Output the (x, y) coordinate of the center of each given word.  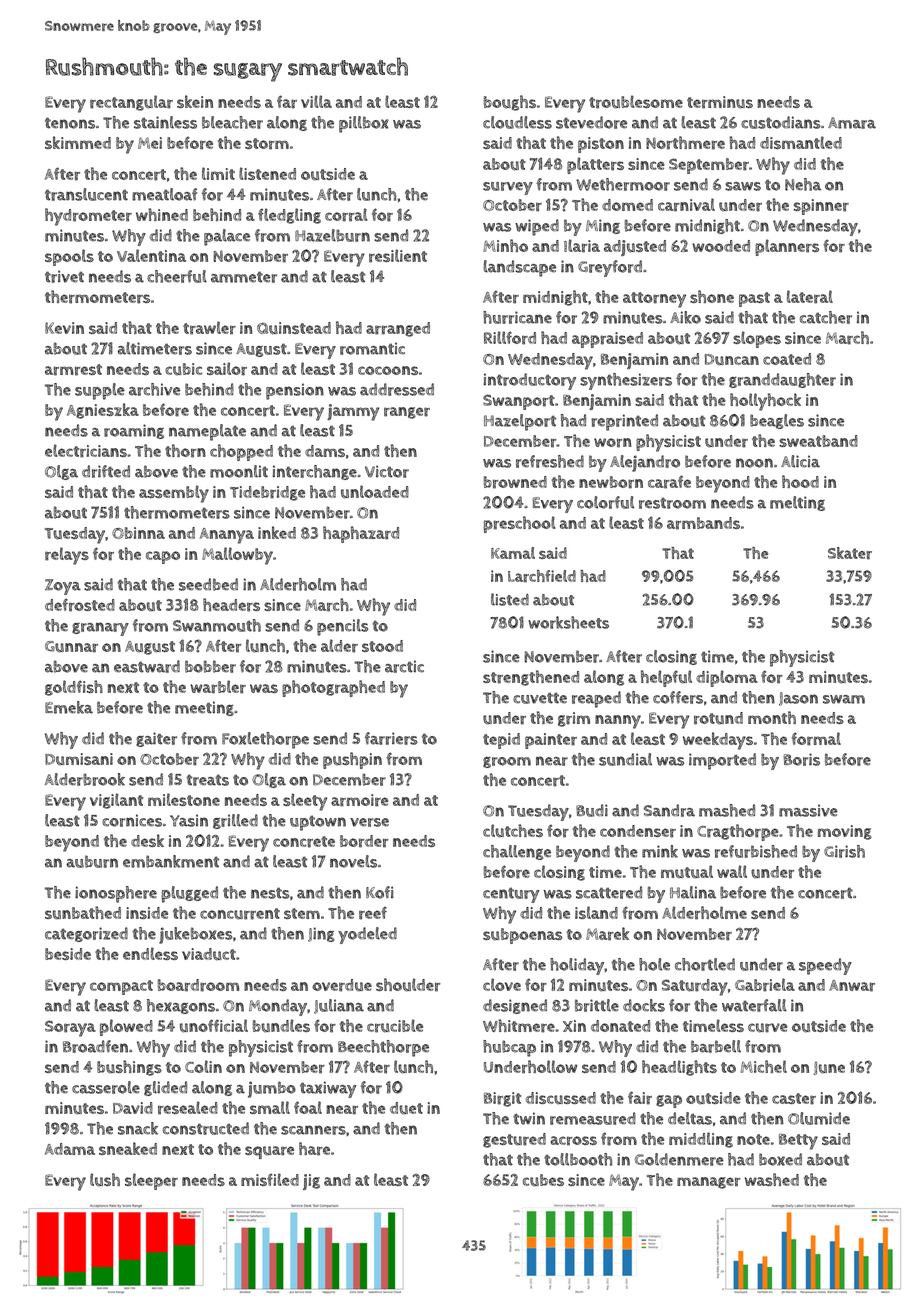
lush (105, 1180)
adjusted (635, 248)
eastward (147, 666)
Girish (844, 851)
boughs (510, 103)
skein (195, 101)
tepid (501, 741)
